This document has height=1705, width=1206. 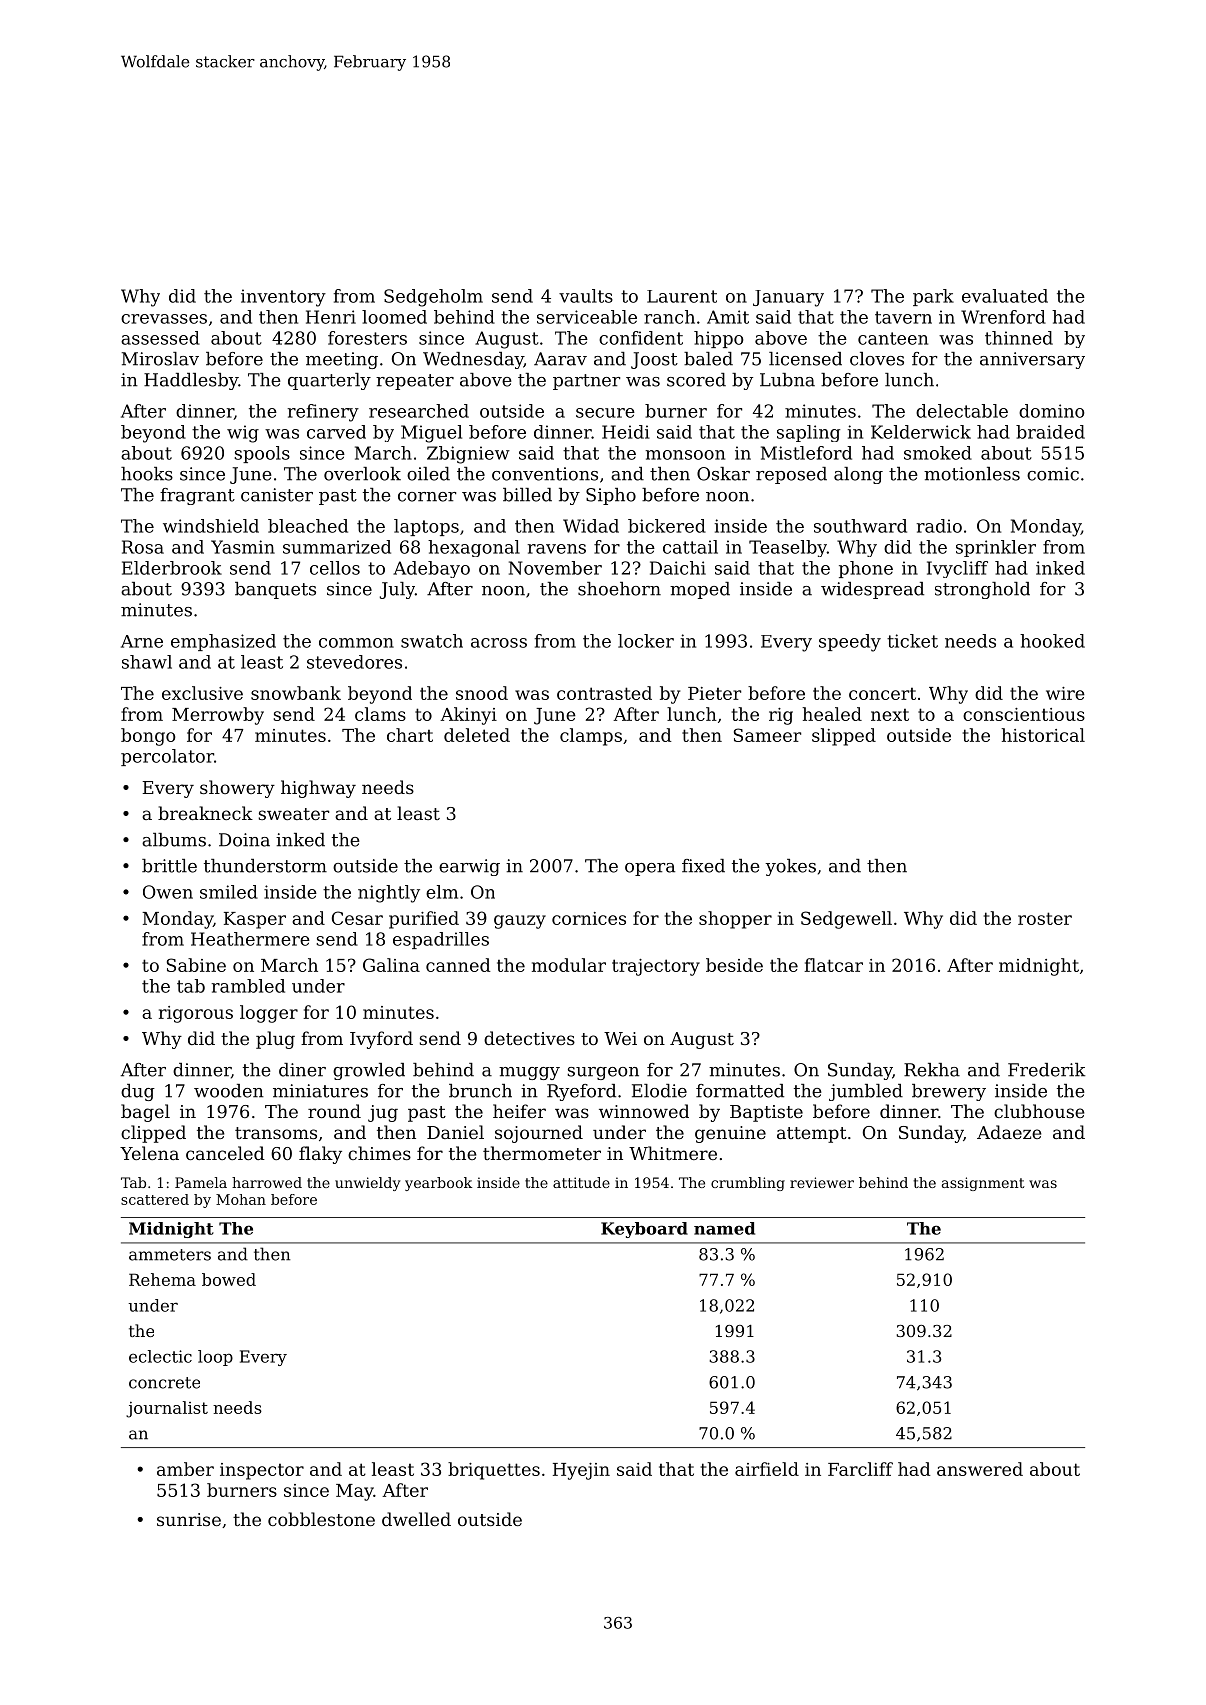 I want to click on modular, so click(x=569, y=965).
